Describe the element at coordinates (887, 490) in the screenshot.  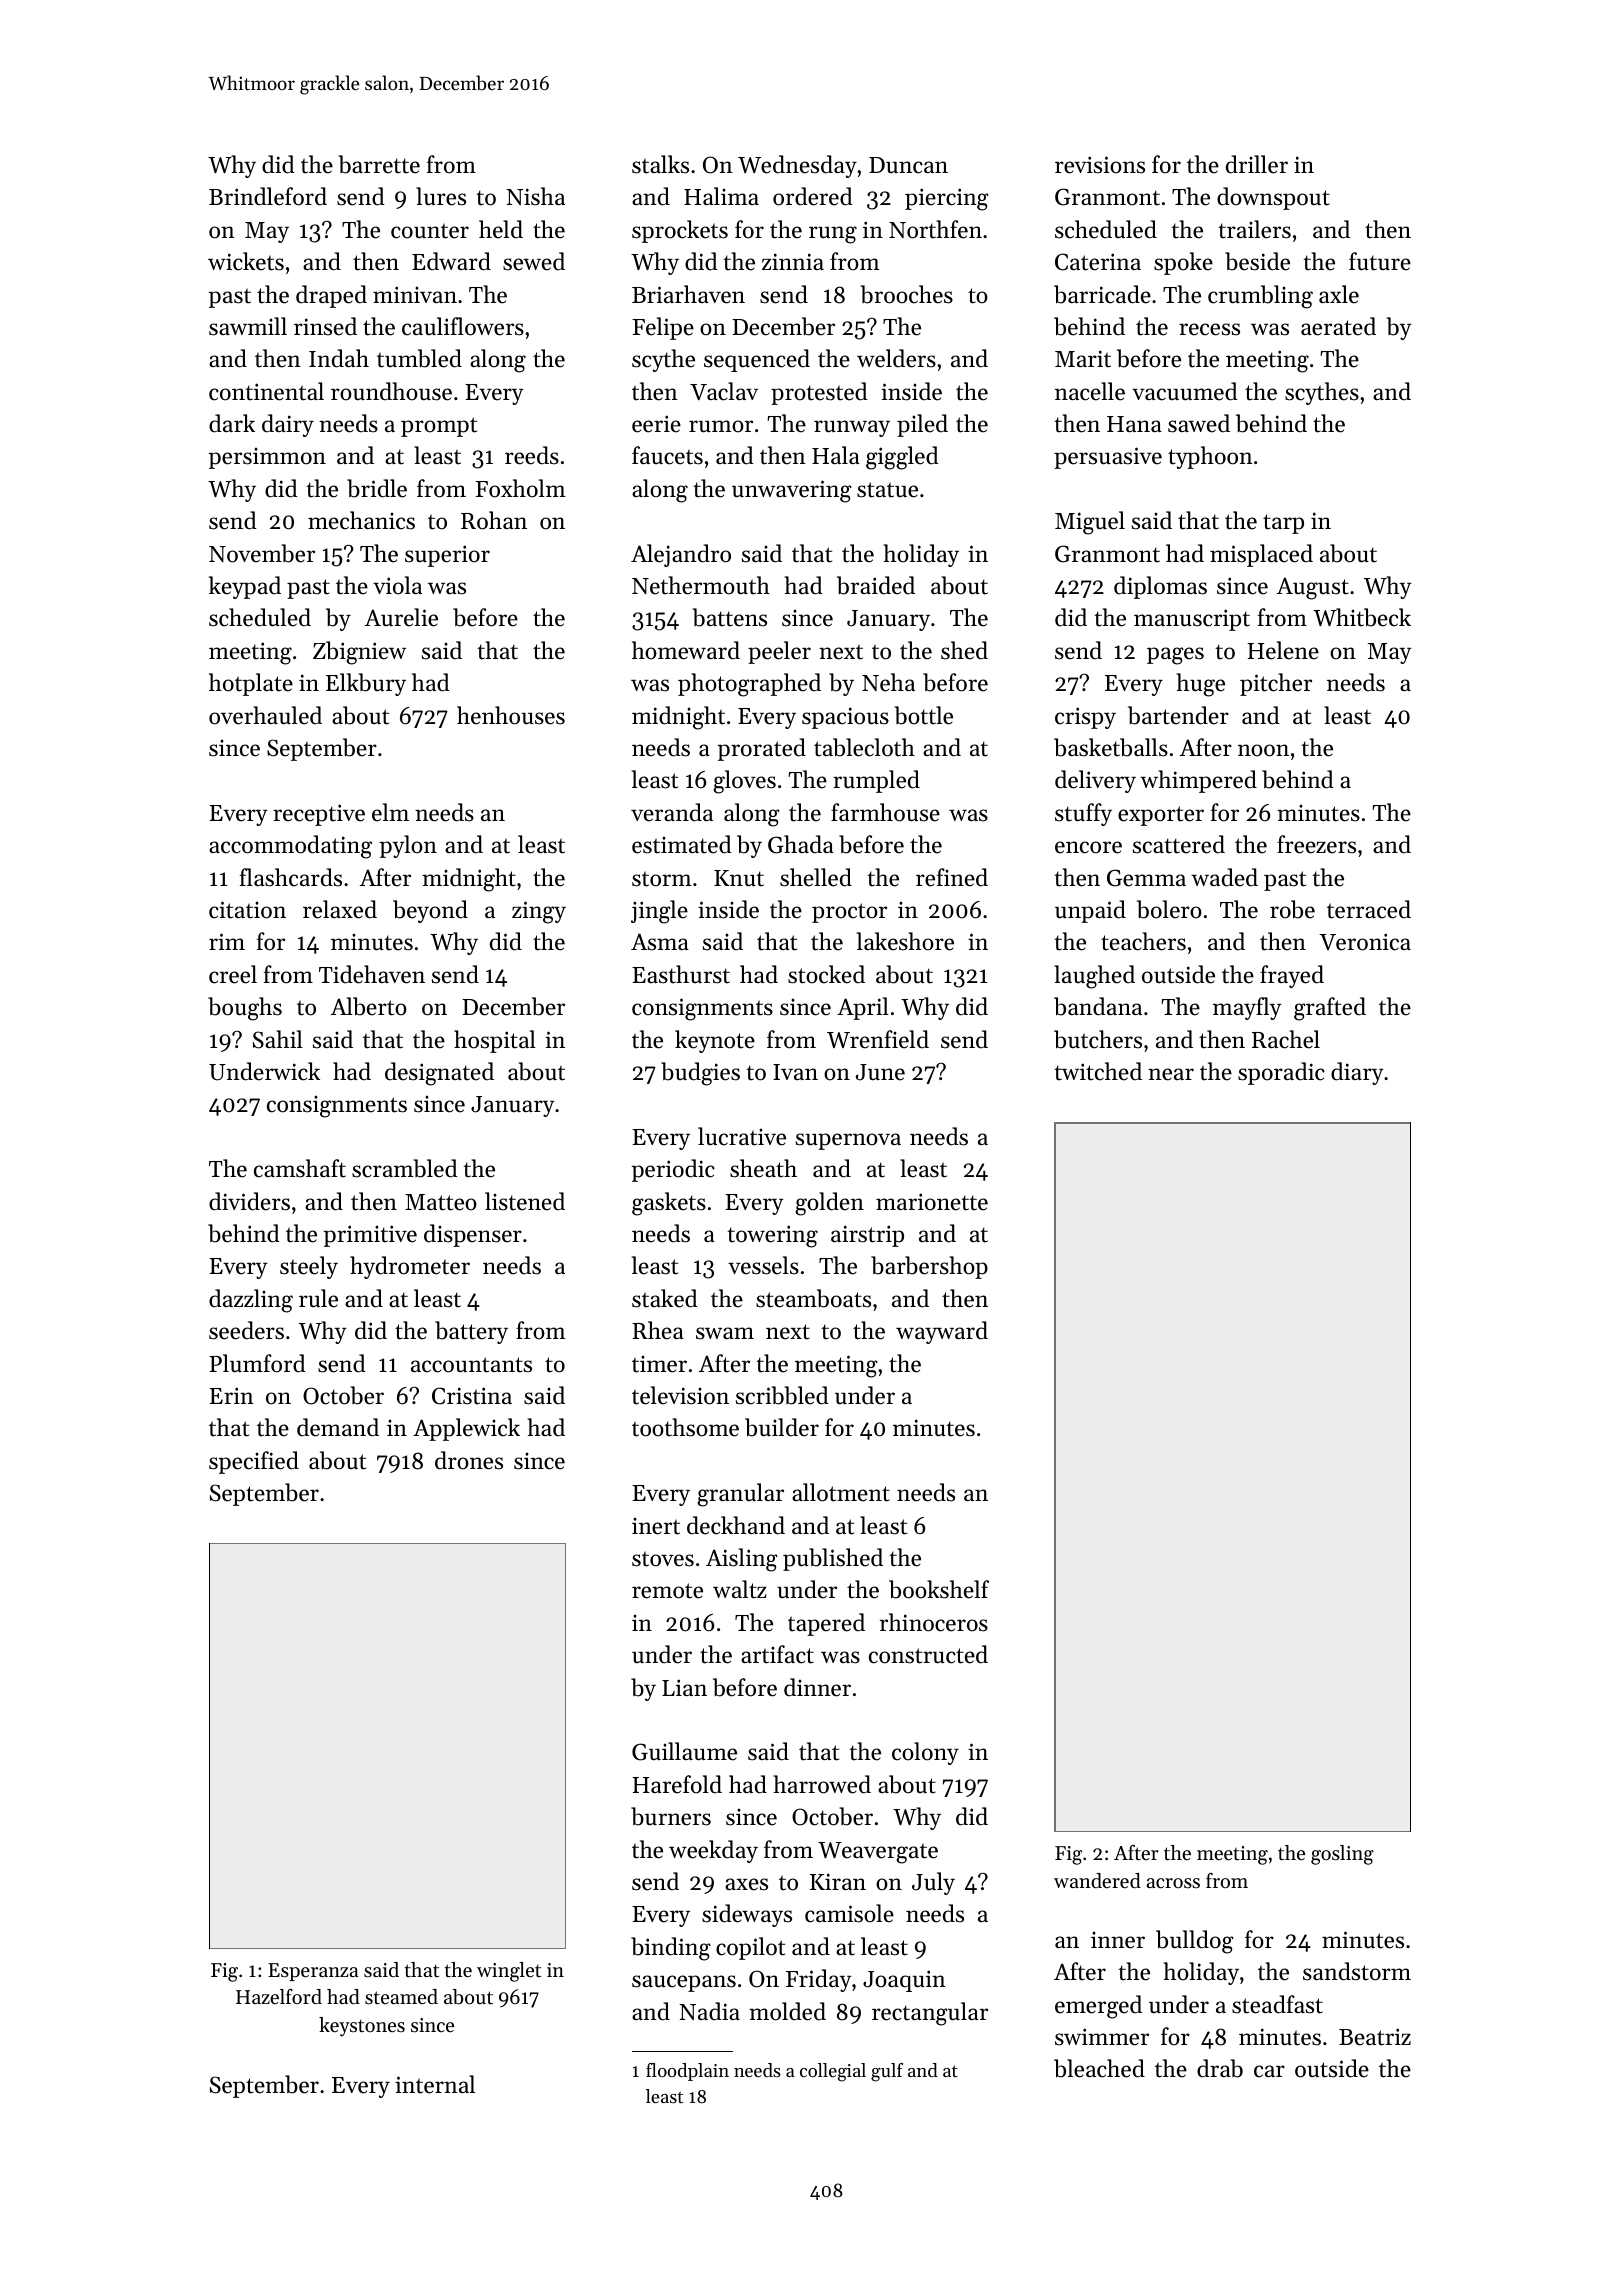
I see `statue` at that location.
